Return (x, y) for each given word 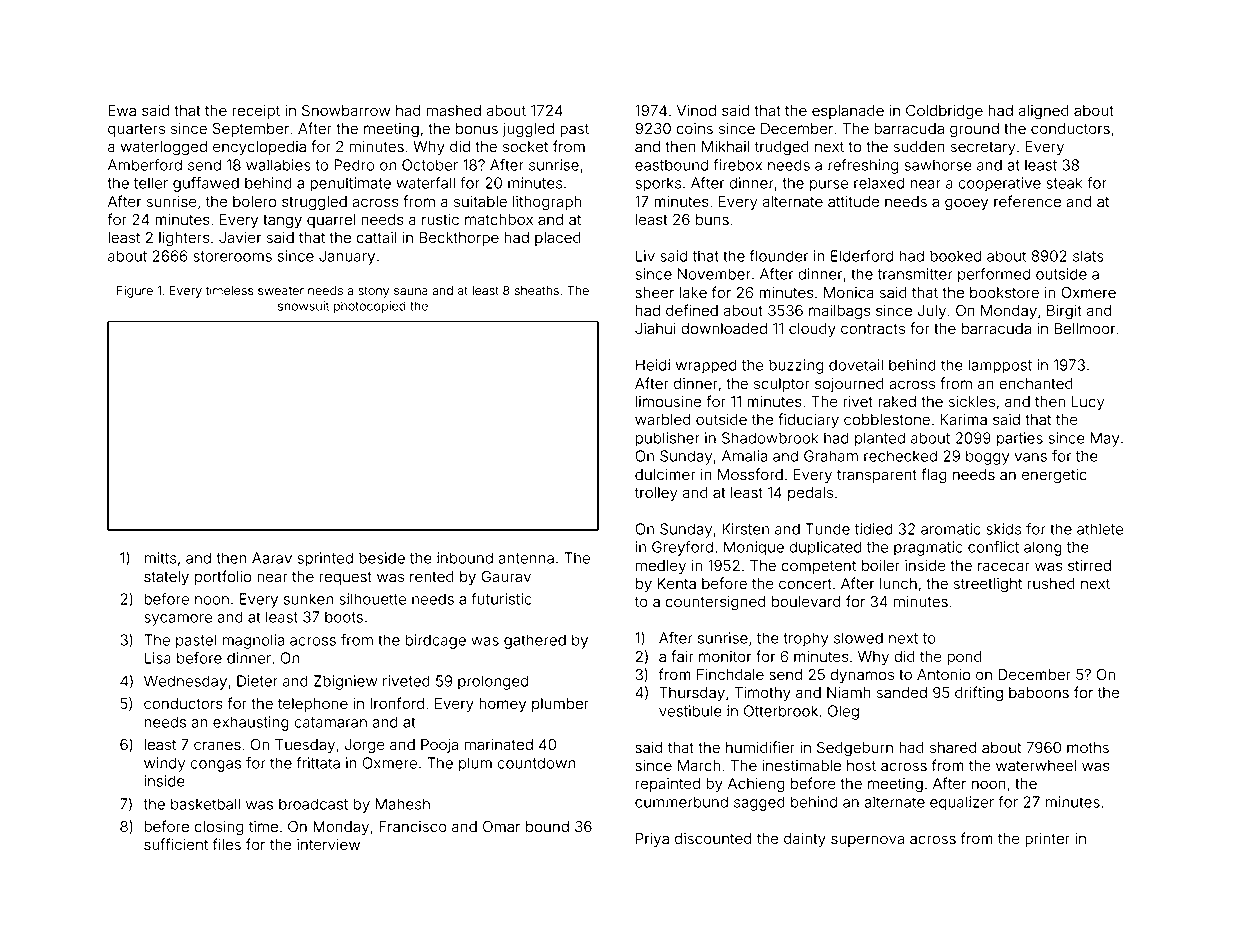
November (714, 274)
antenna (526, 558)
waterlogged (163, 148)
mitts (160, 558)
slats (1088, 256)
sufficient (176, 844)
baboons (1039, 693)
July (932, 312)
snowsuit (303, 306)
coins (695, 129)
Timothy (762, 694)
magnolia (253, 641)
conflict (993, 547)
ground (974, 130)
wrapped (706, 366)
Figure (135, 291)
